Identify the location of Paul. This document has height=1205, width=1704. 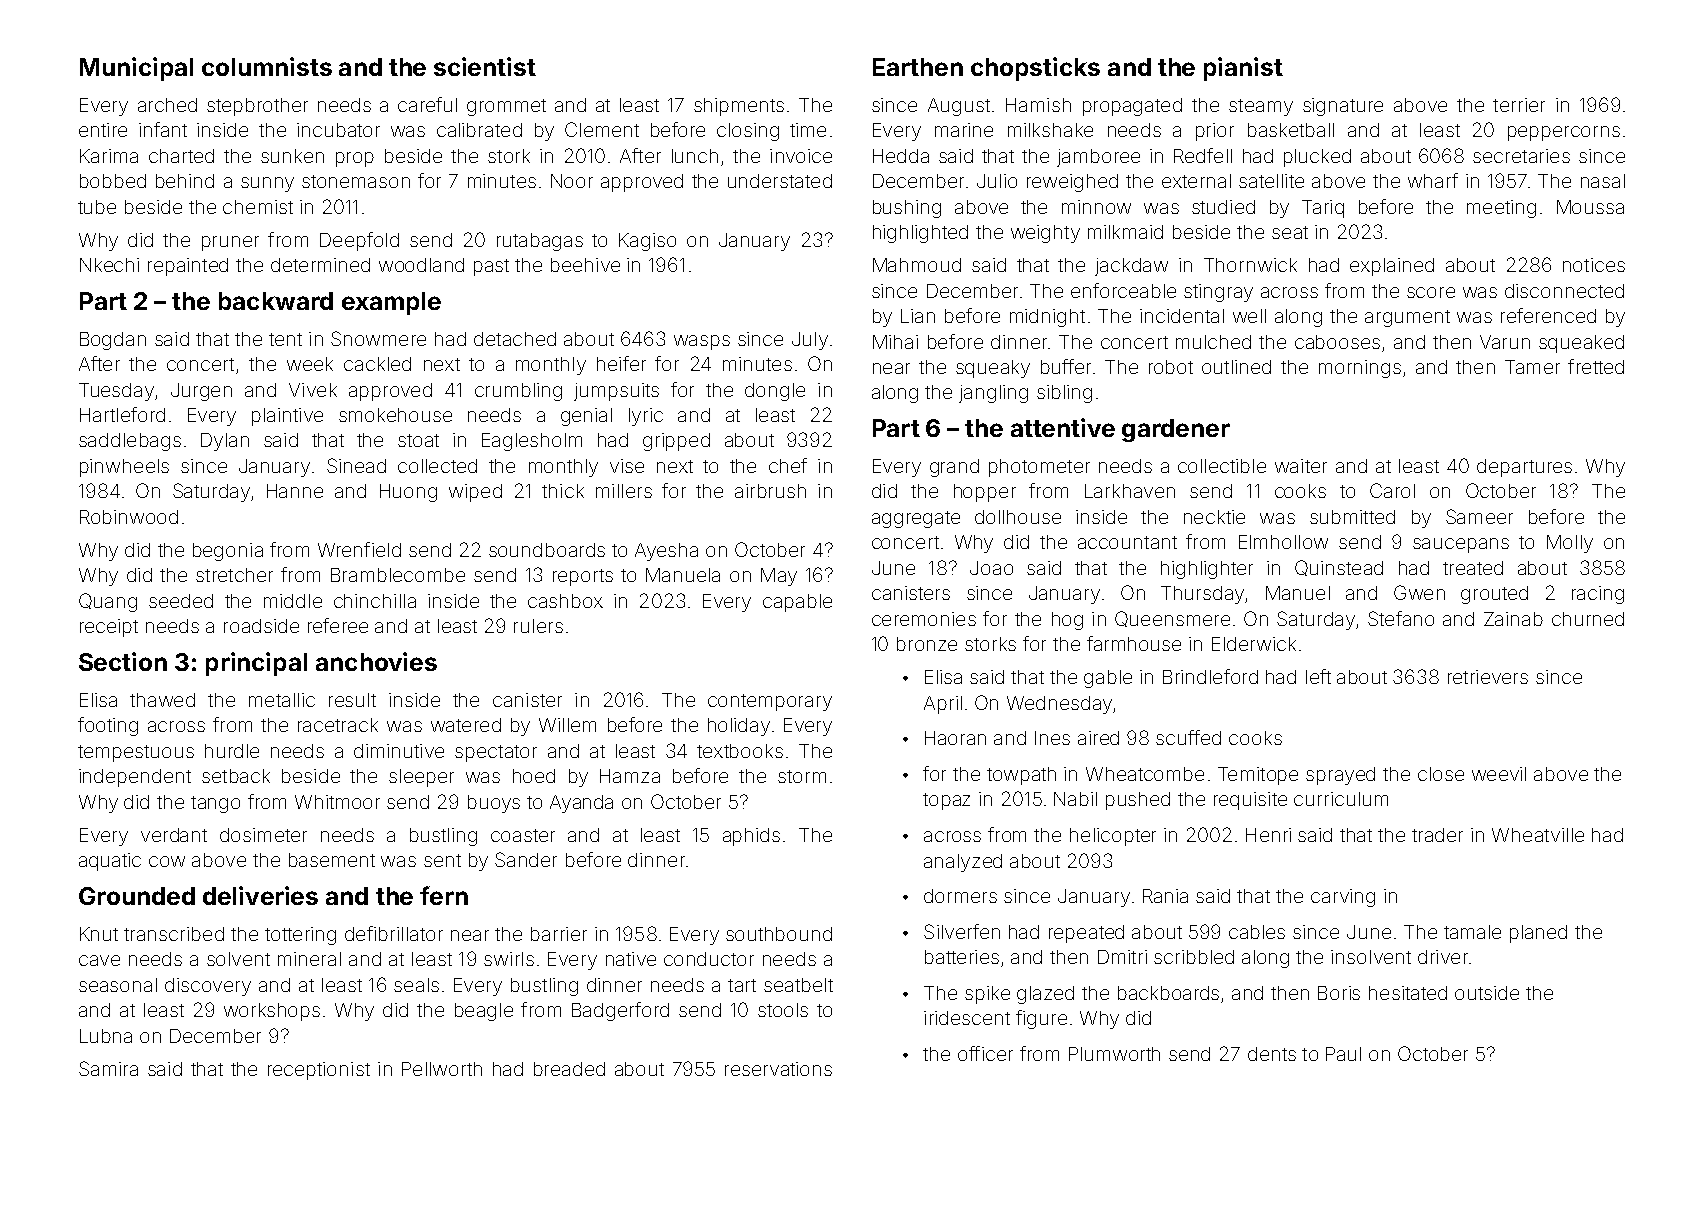
(1343, 1054).
